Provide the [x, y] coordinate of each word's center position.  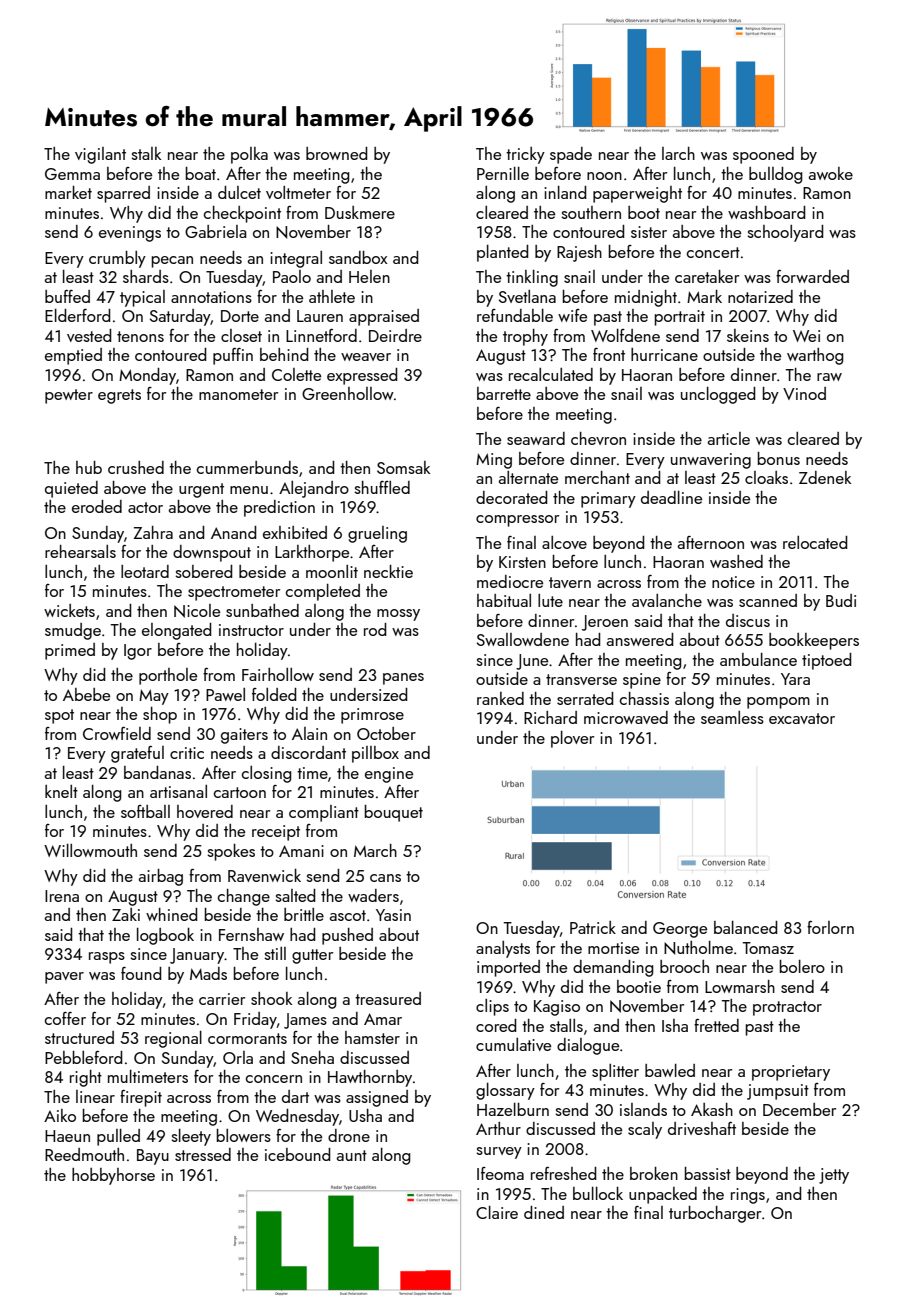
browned [337, 153]
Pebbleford [84, 1057]
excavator [802, 718]
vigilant [100, 155]
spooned [763, 155]
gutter [312, 956]
